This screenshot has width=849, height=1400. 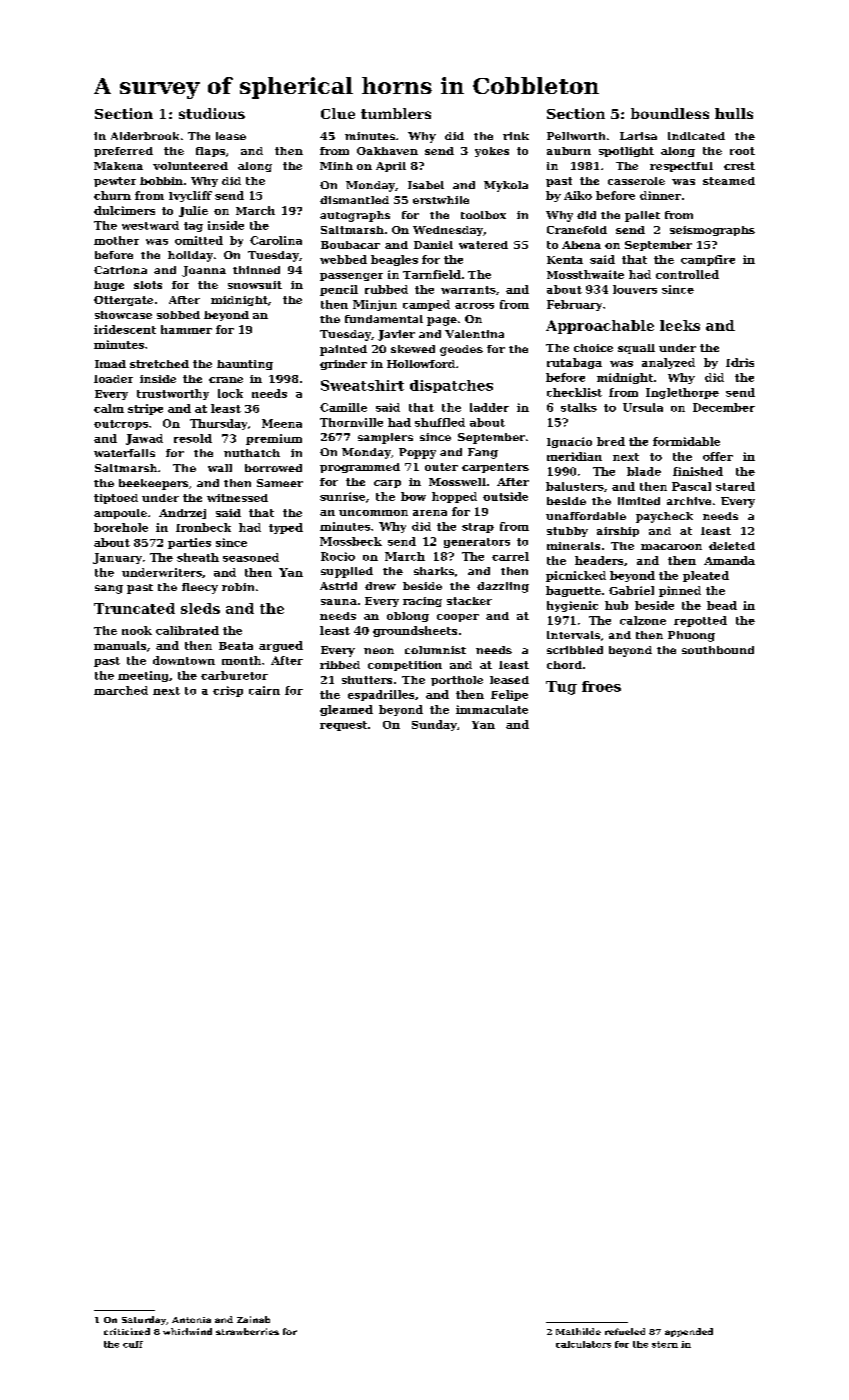 What do you see at coordinates (343, 726) in the screenshot?
I see `request` at bounding box center [343, 726].
